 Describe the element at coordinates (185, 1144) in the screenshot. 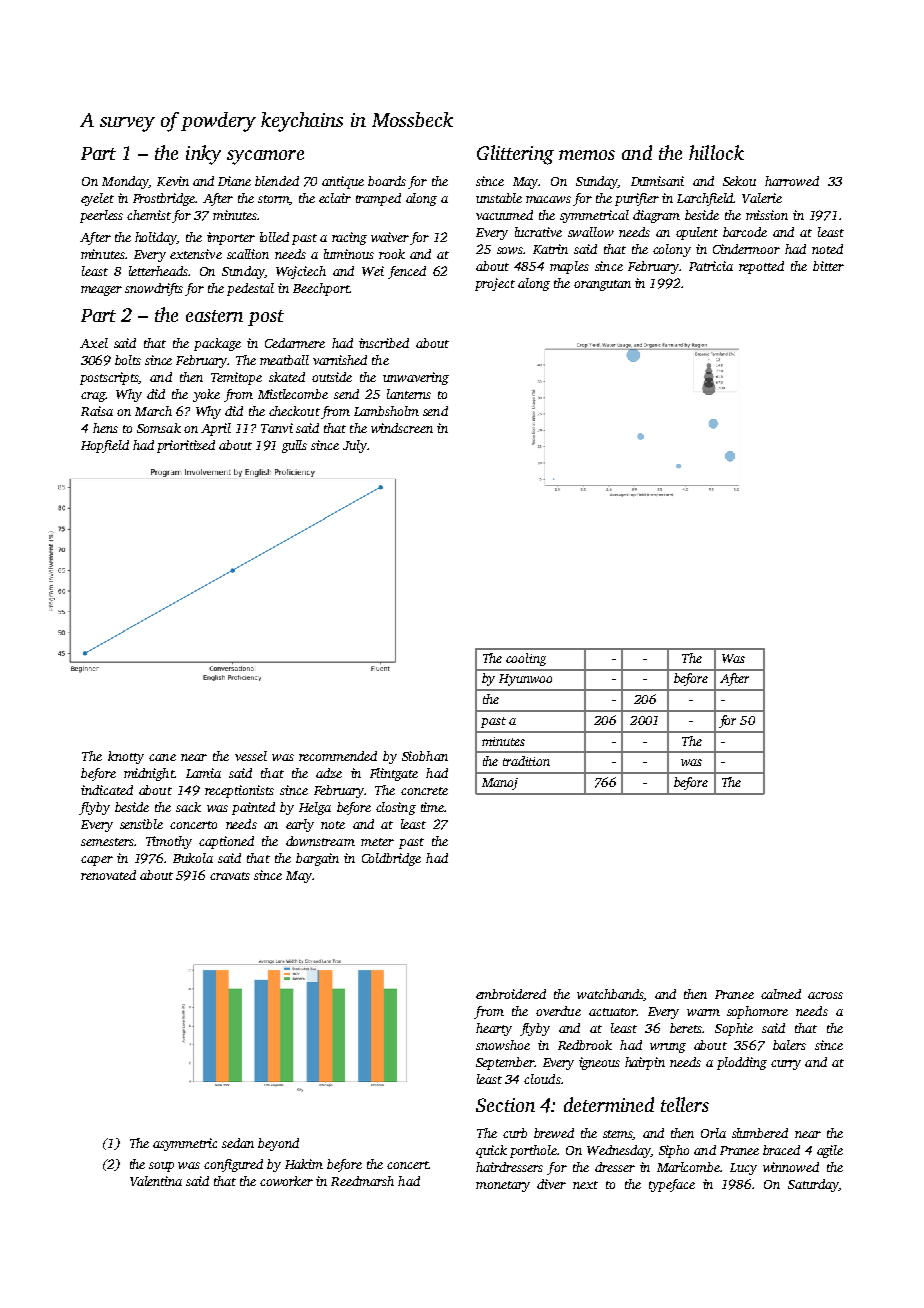

I see `asymmetric` at that location.
